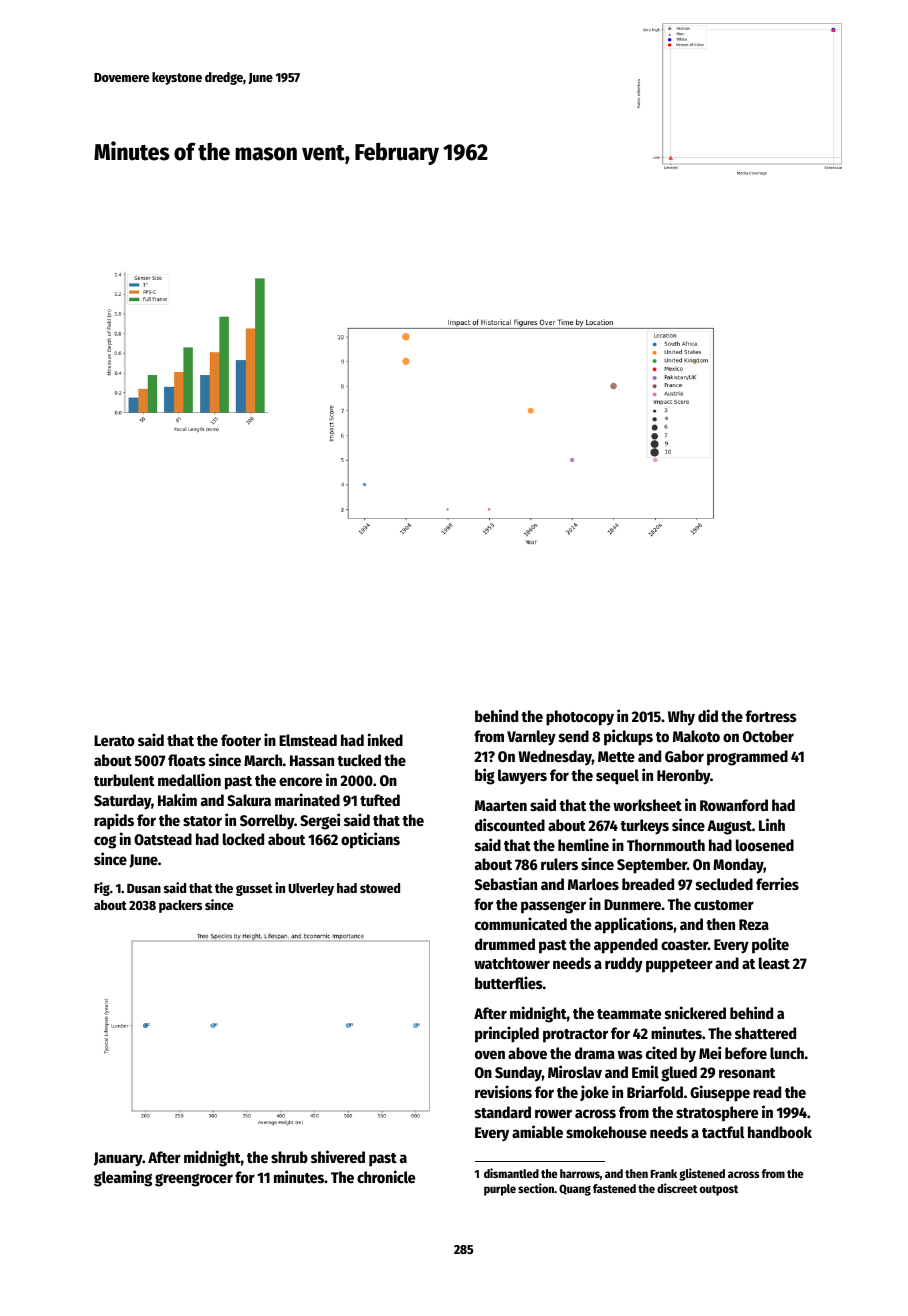  I want to click on Ulverley, so click(311, 889).
